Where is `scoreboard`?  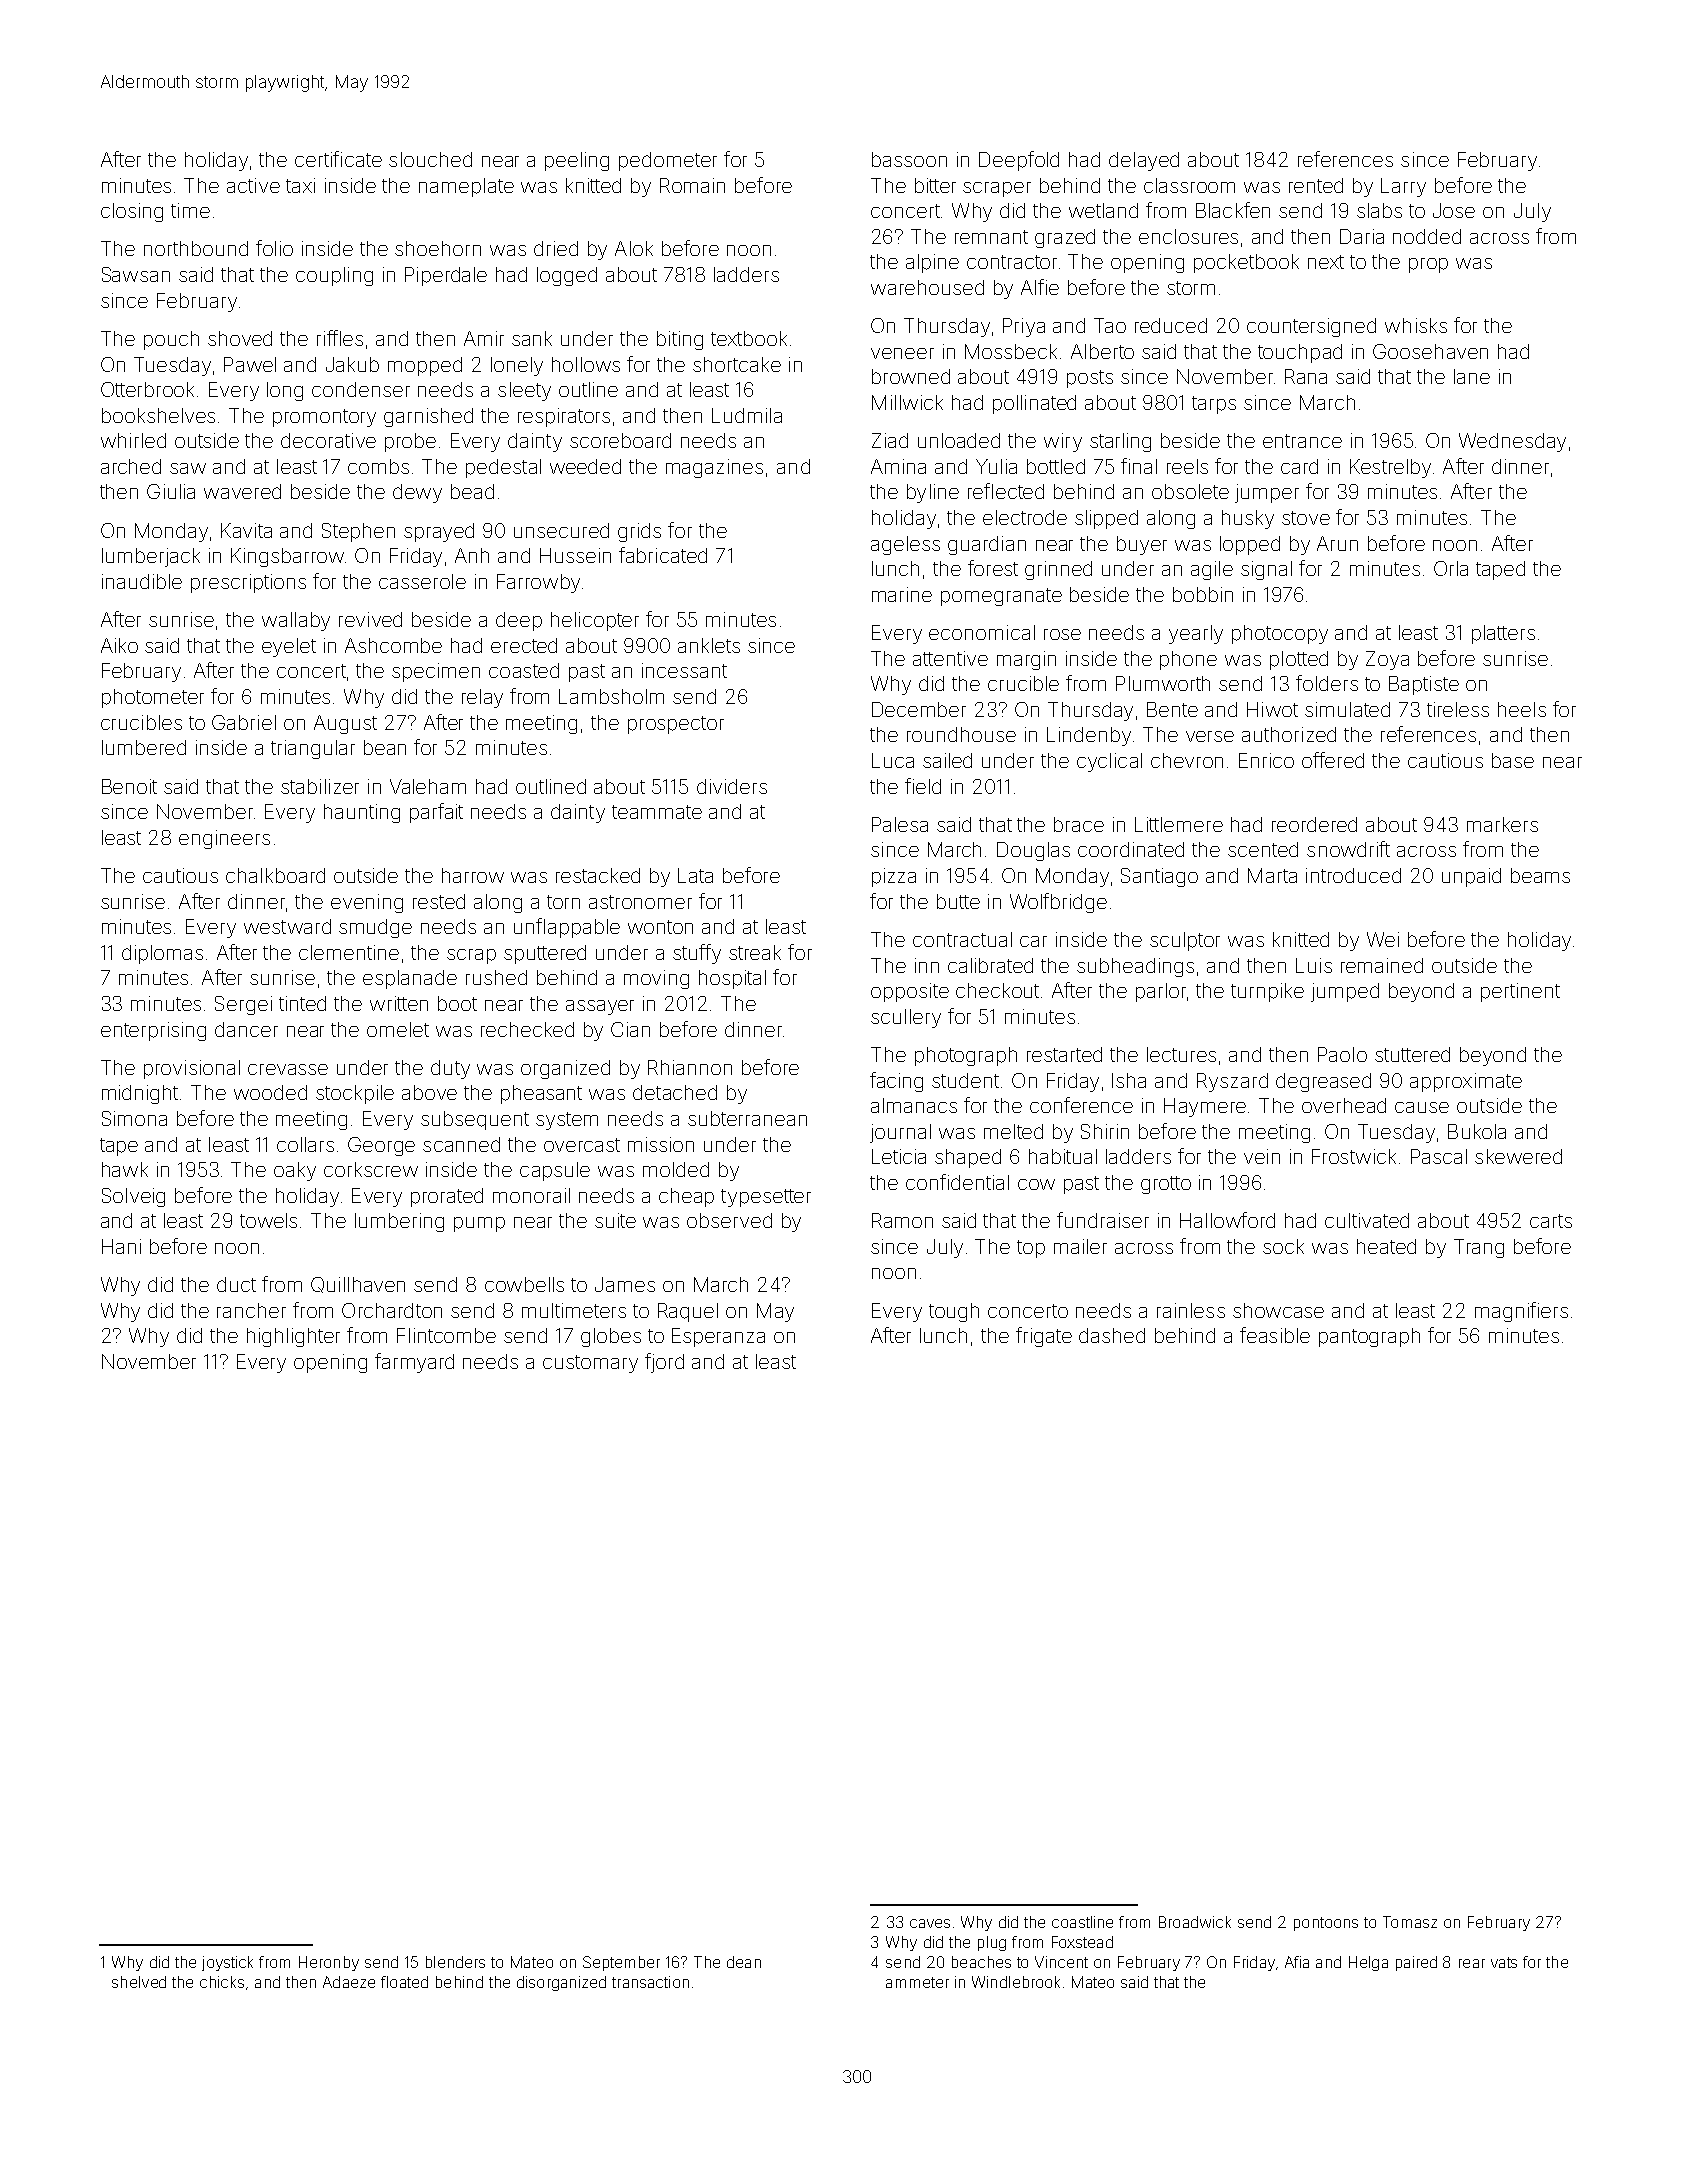
scoreboard is located at coordinates (620, 440).
